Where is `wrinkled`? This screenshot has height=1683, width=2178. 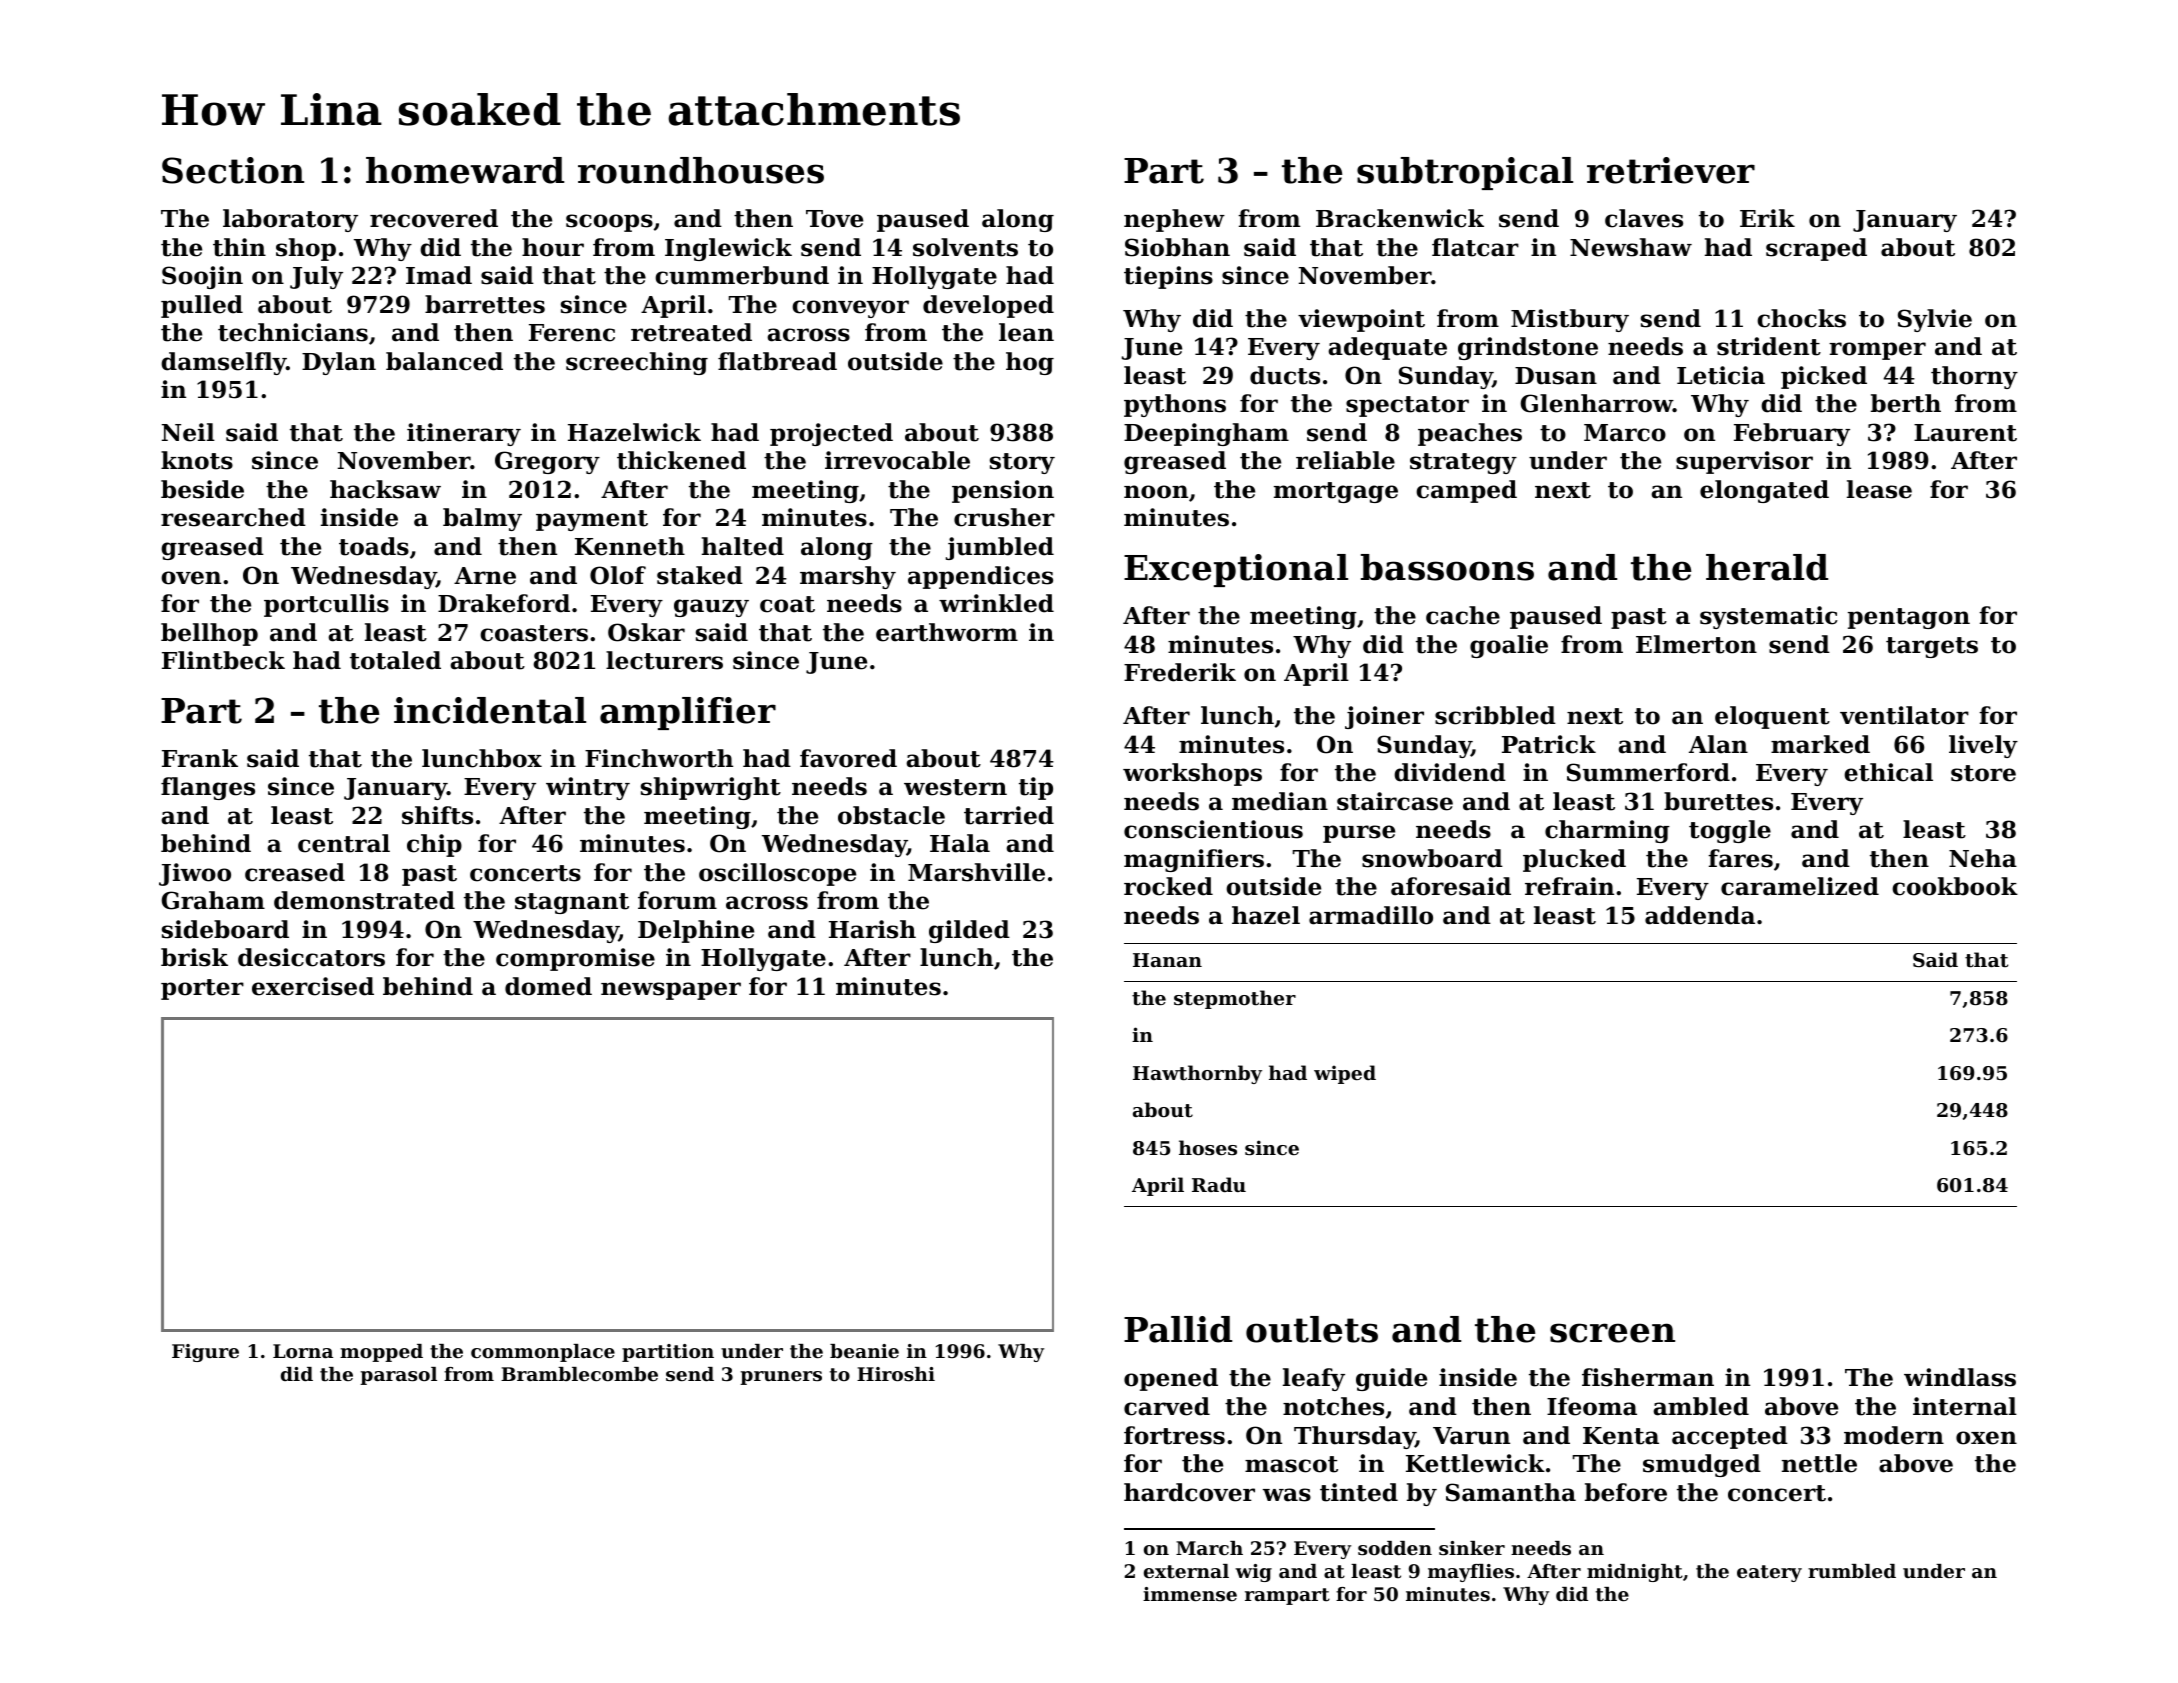
wrinkled is located at coordinates (996, 603).
